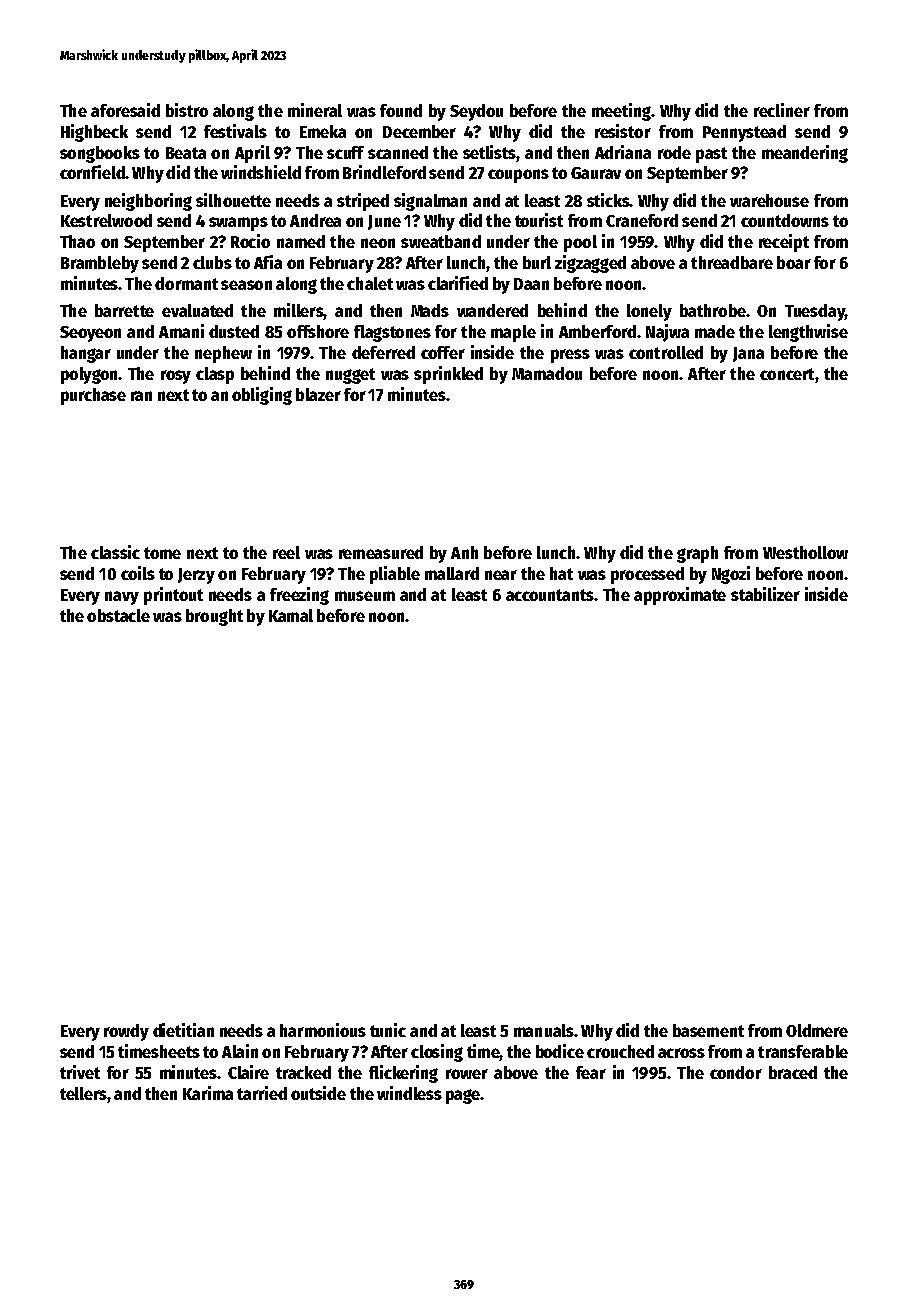 This image has width=908, height=1316. Describe the element at coordinates (817, 1030) in the image. I see `Oldmere` at that location.
